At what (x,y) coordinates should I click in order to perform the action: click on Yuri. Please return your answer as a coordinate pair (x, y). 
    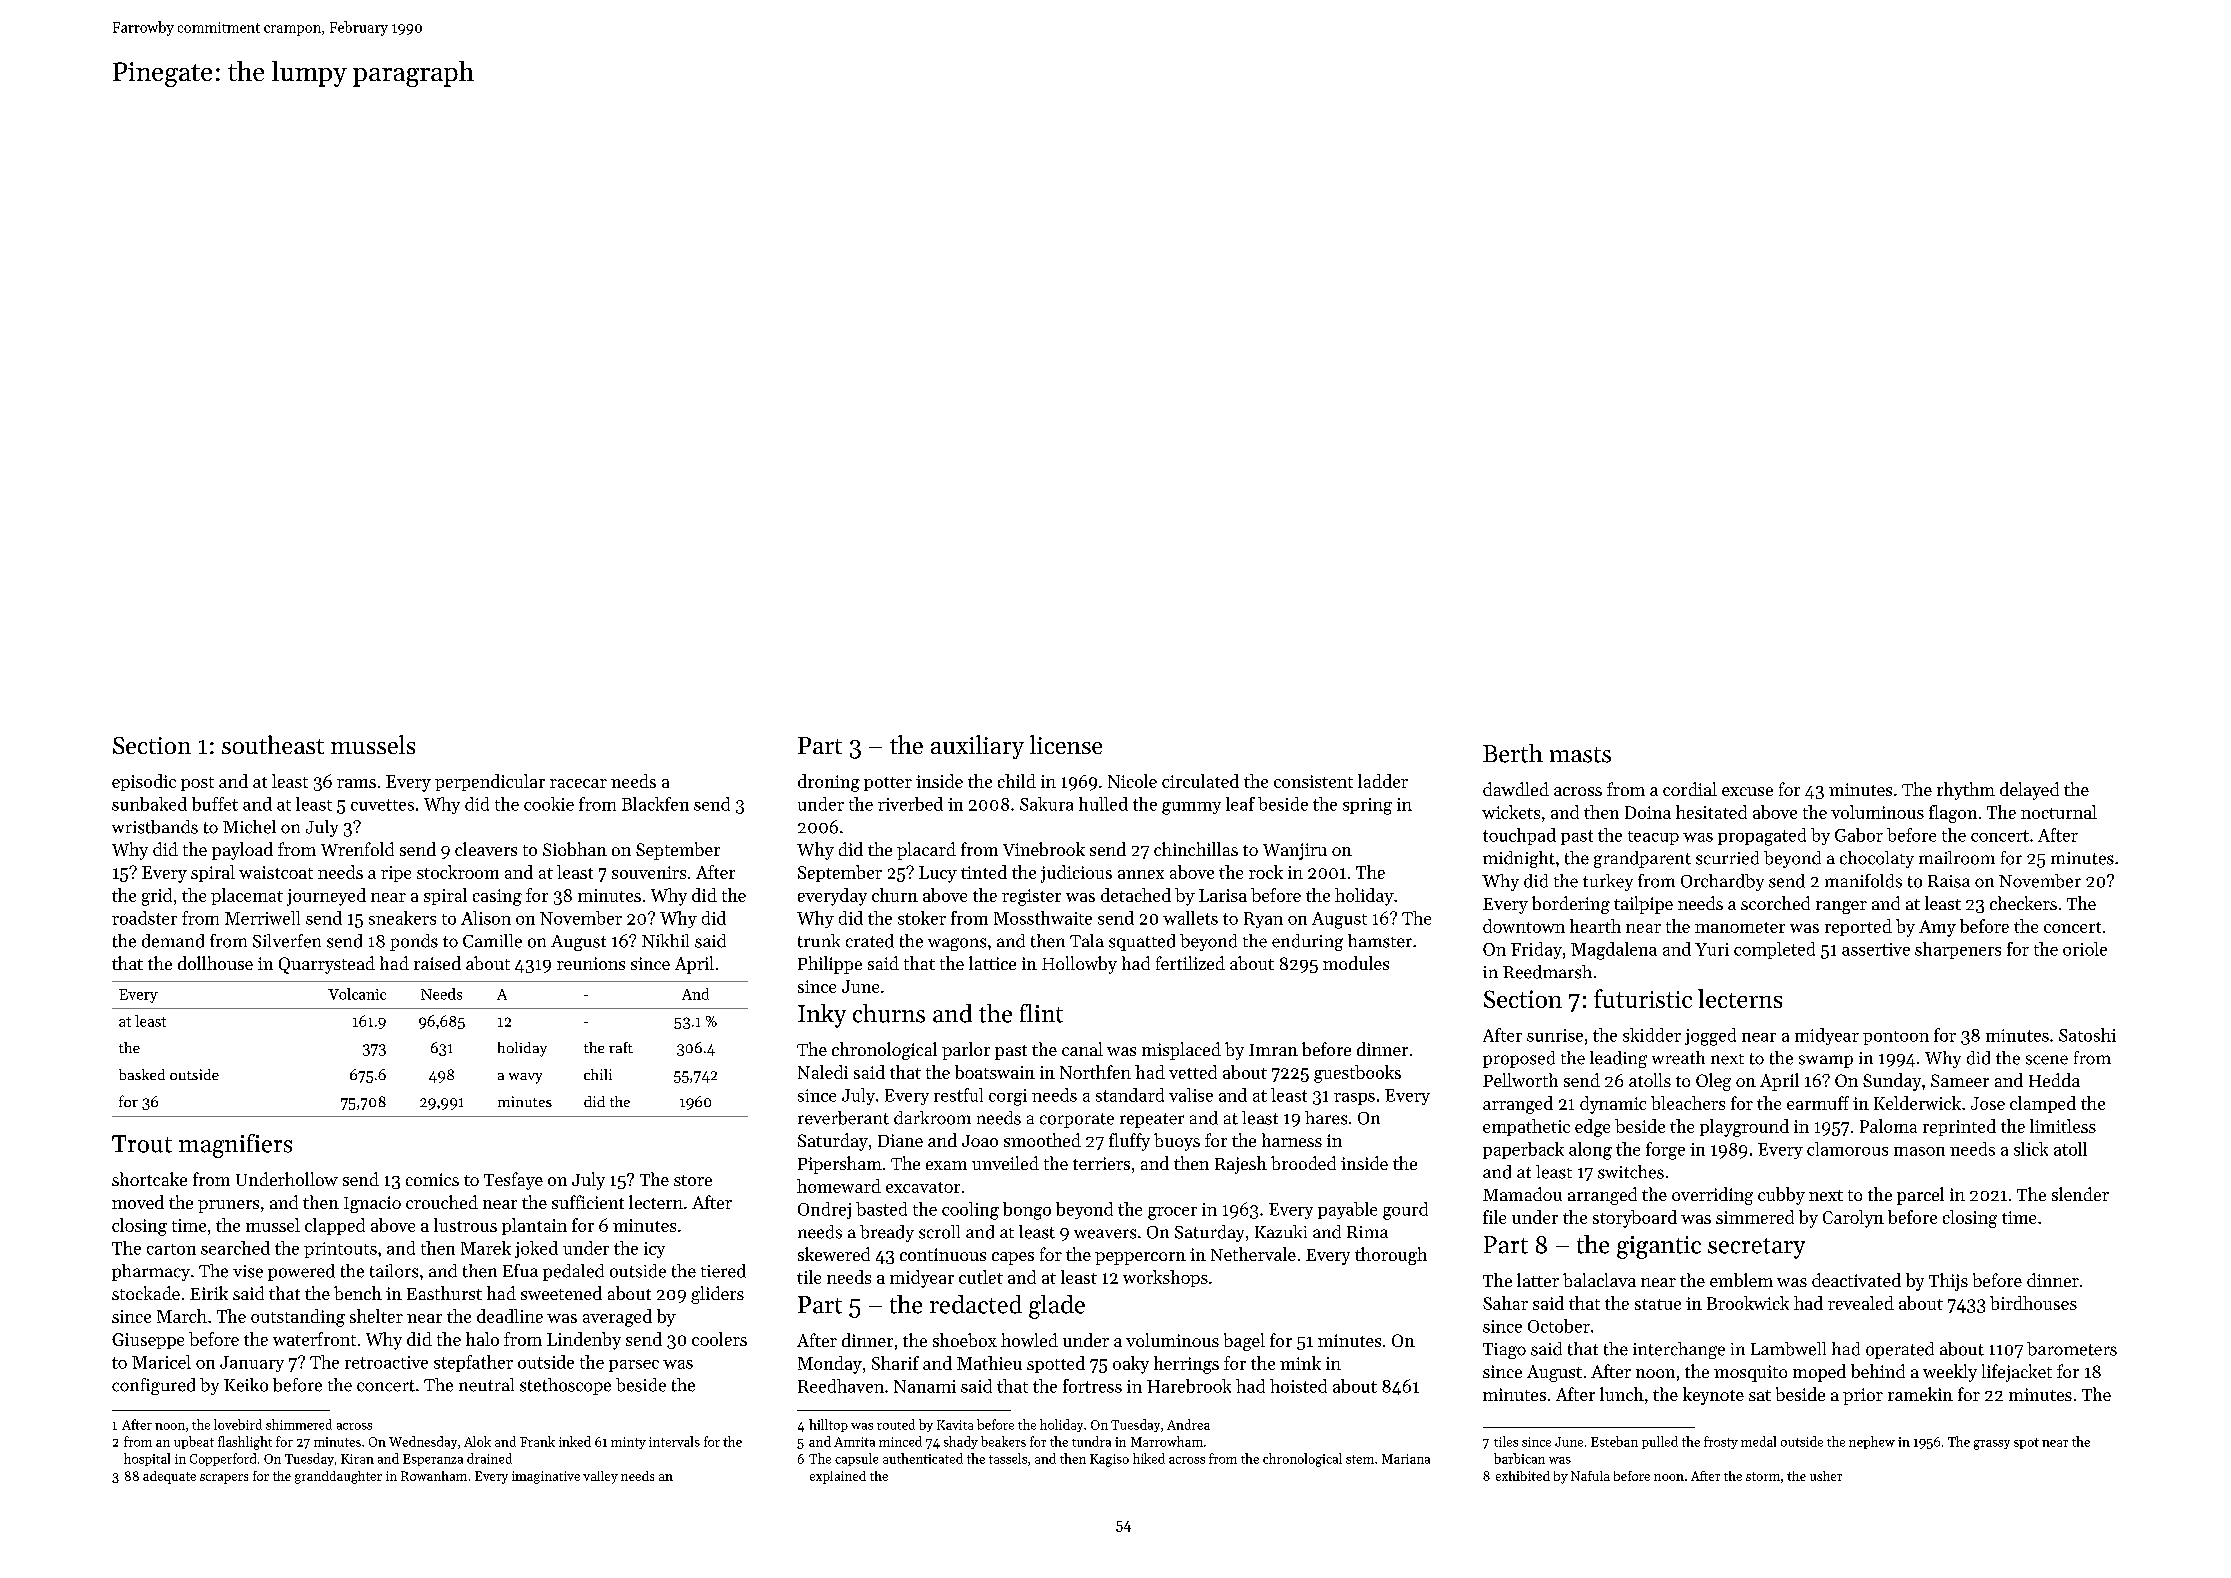
    Looking at the image, I should click on (1712, 949).
